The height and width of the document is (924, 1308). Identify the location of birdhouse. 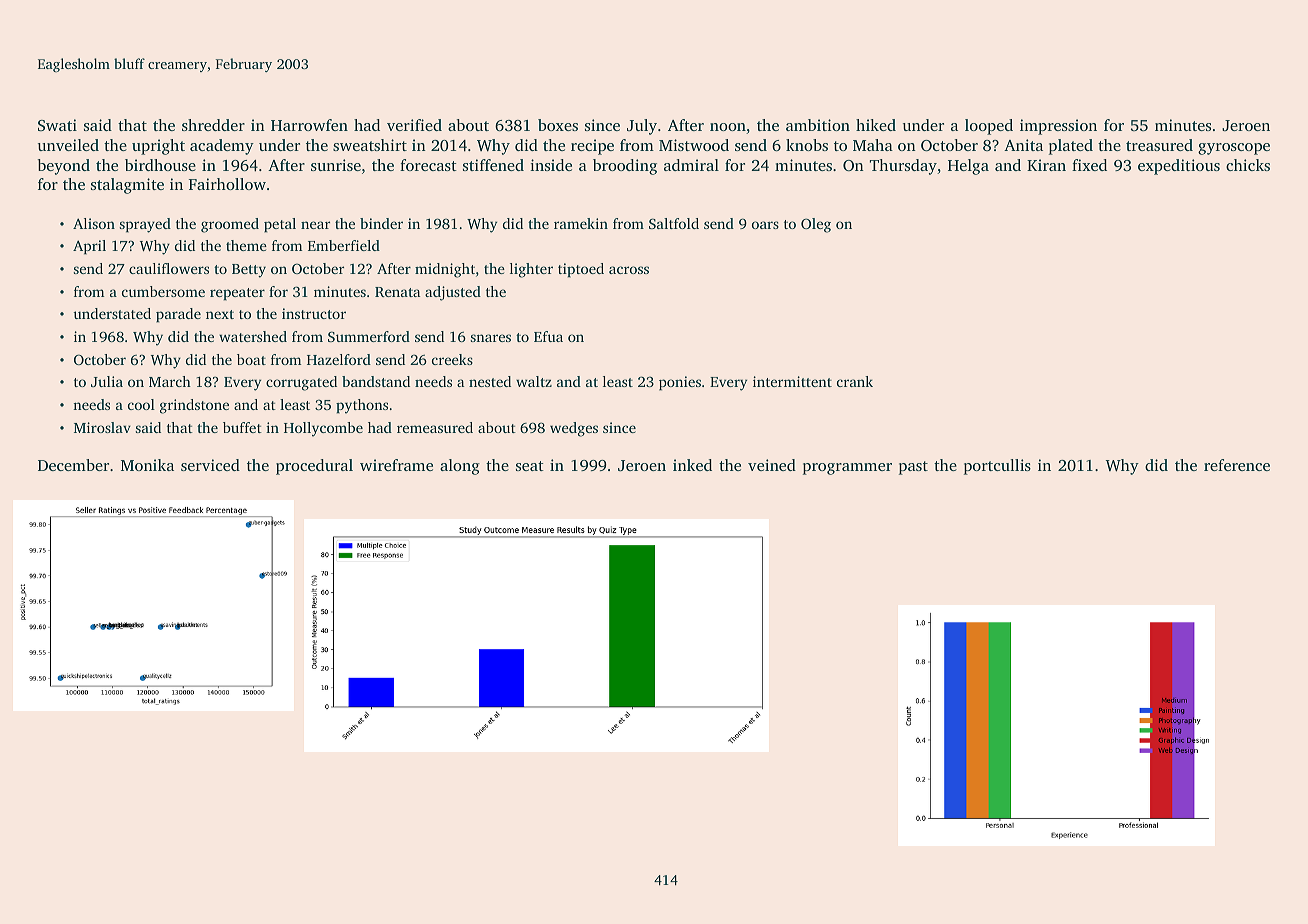
(160, 165).
